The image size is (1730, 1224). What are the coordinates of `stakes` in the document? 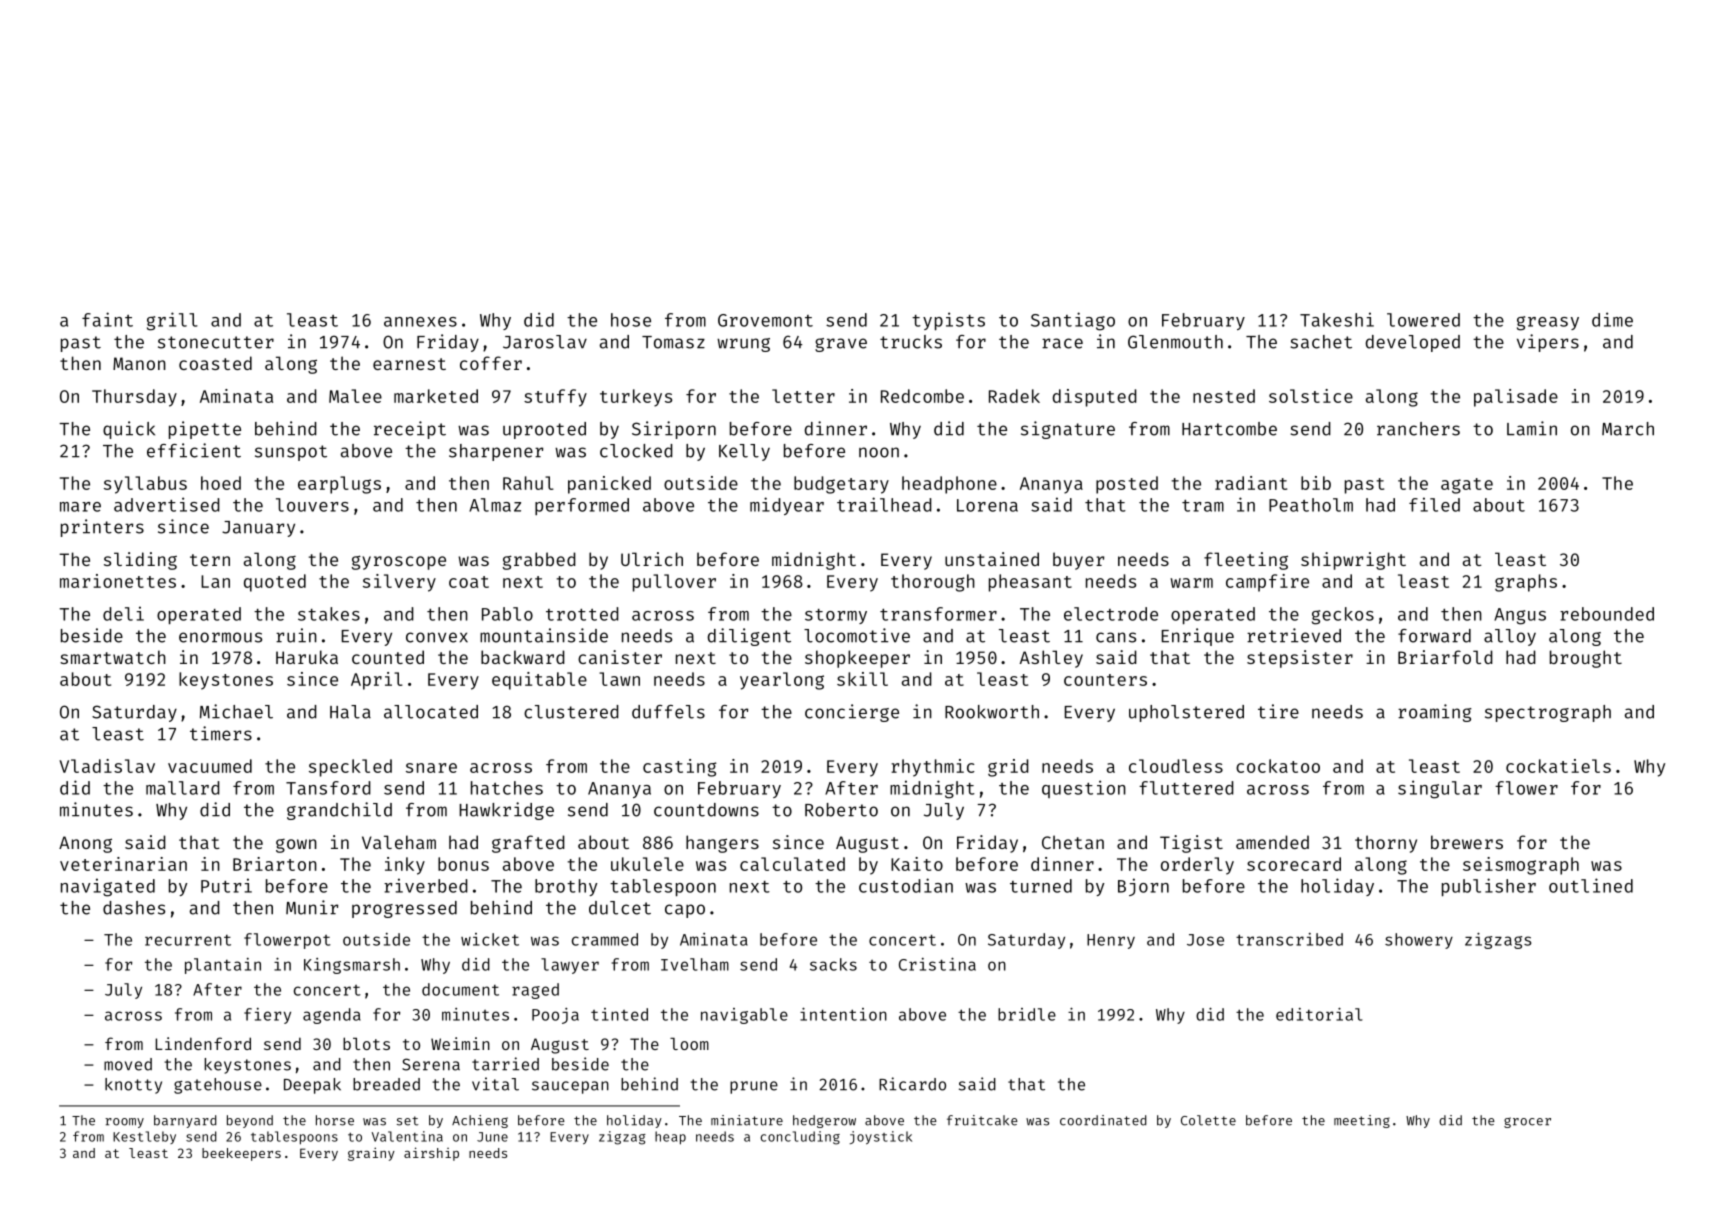 It's located at (329, 614).
